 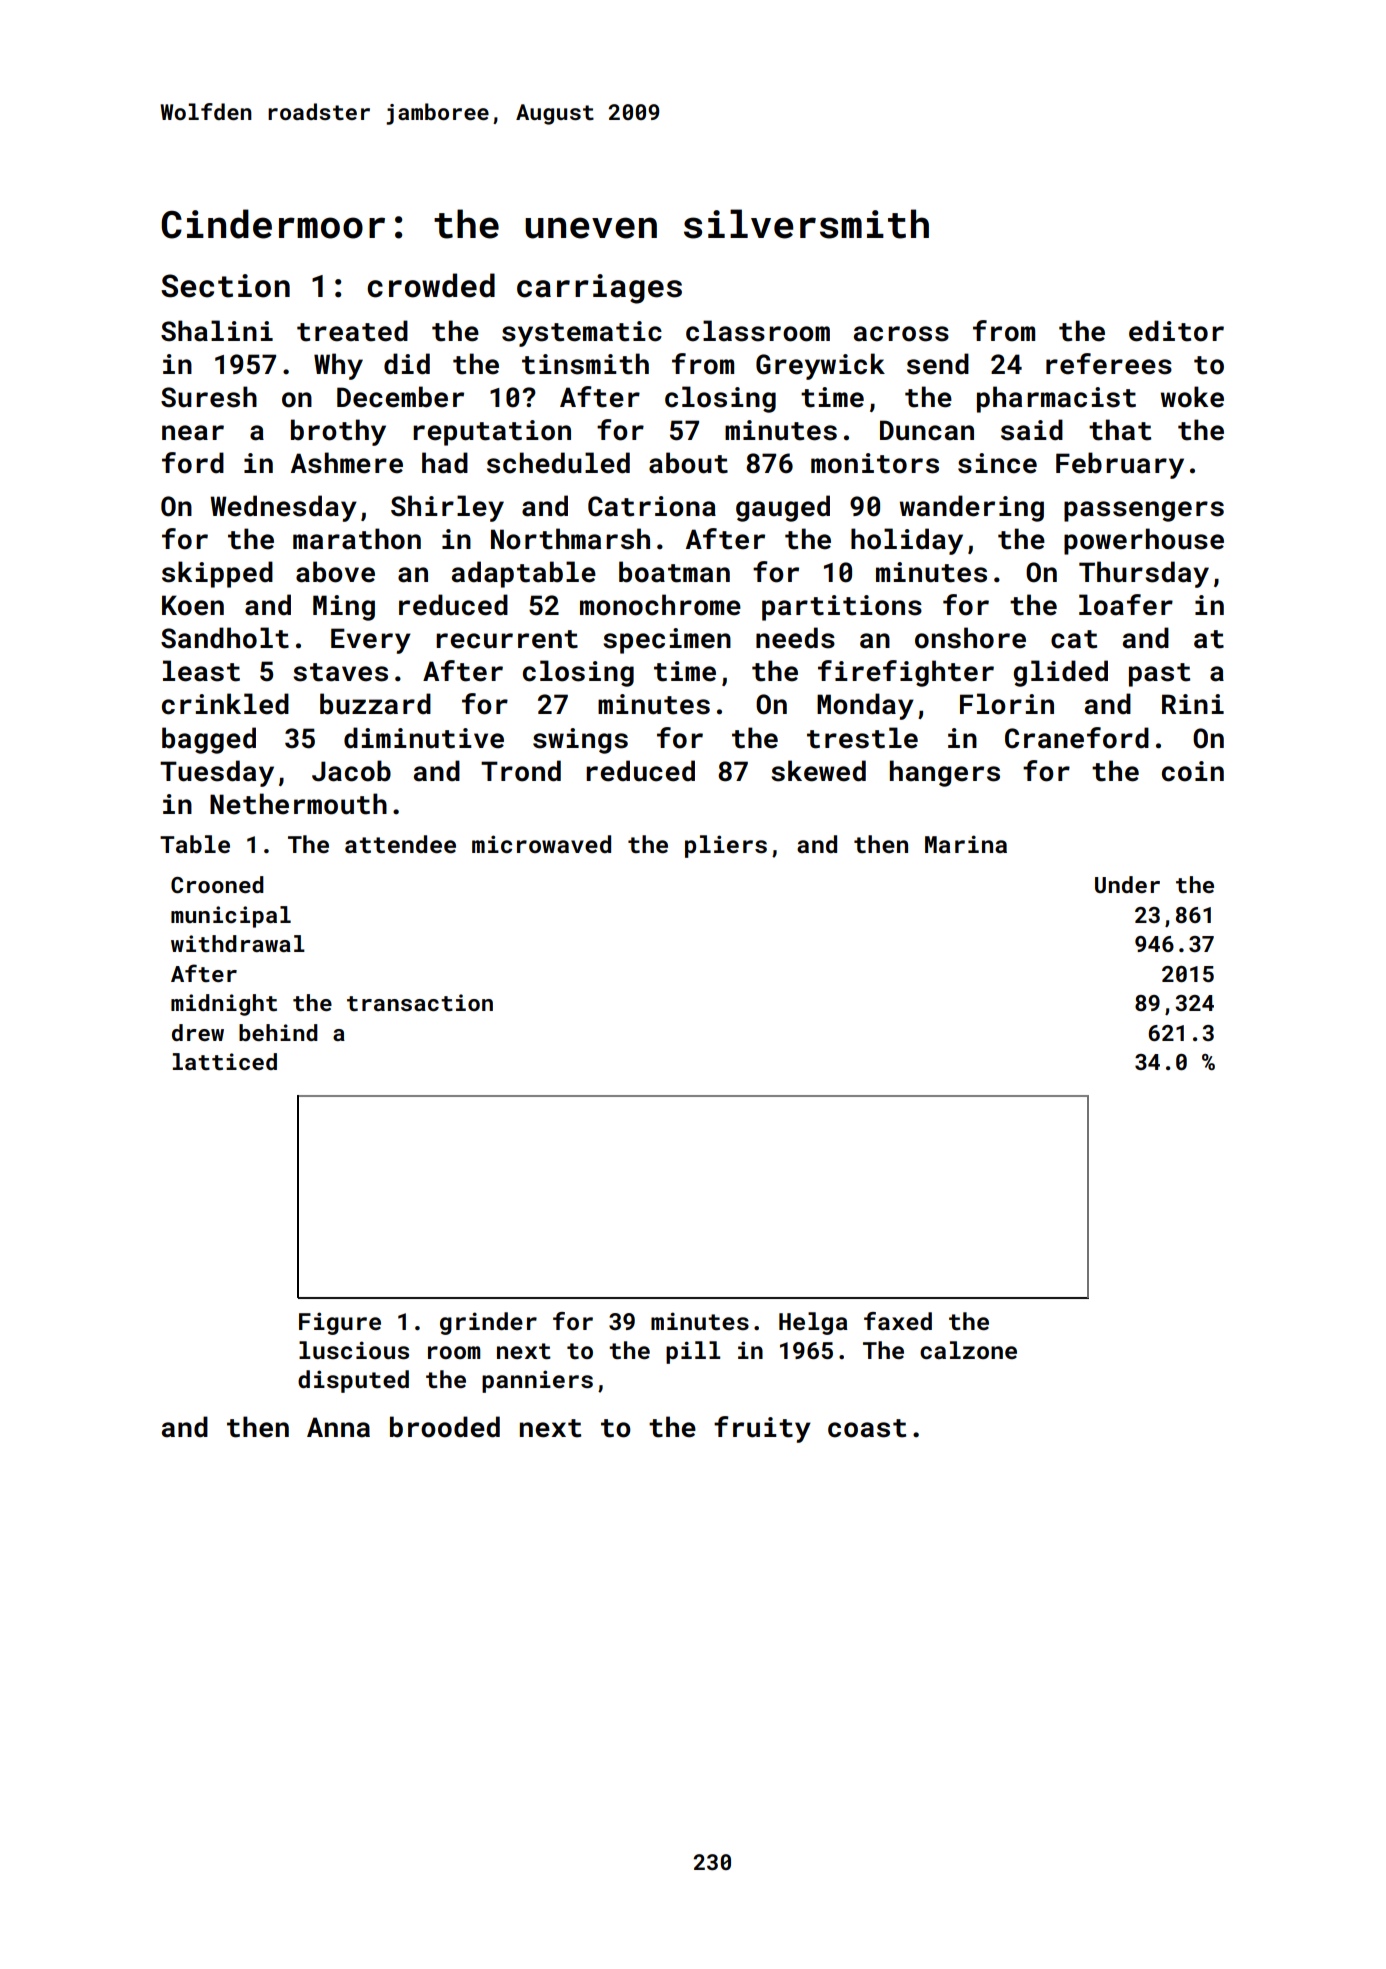 I want to click on Anna, so click(x=338, y=1427).
